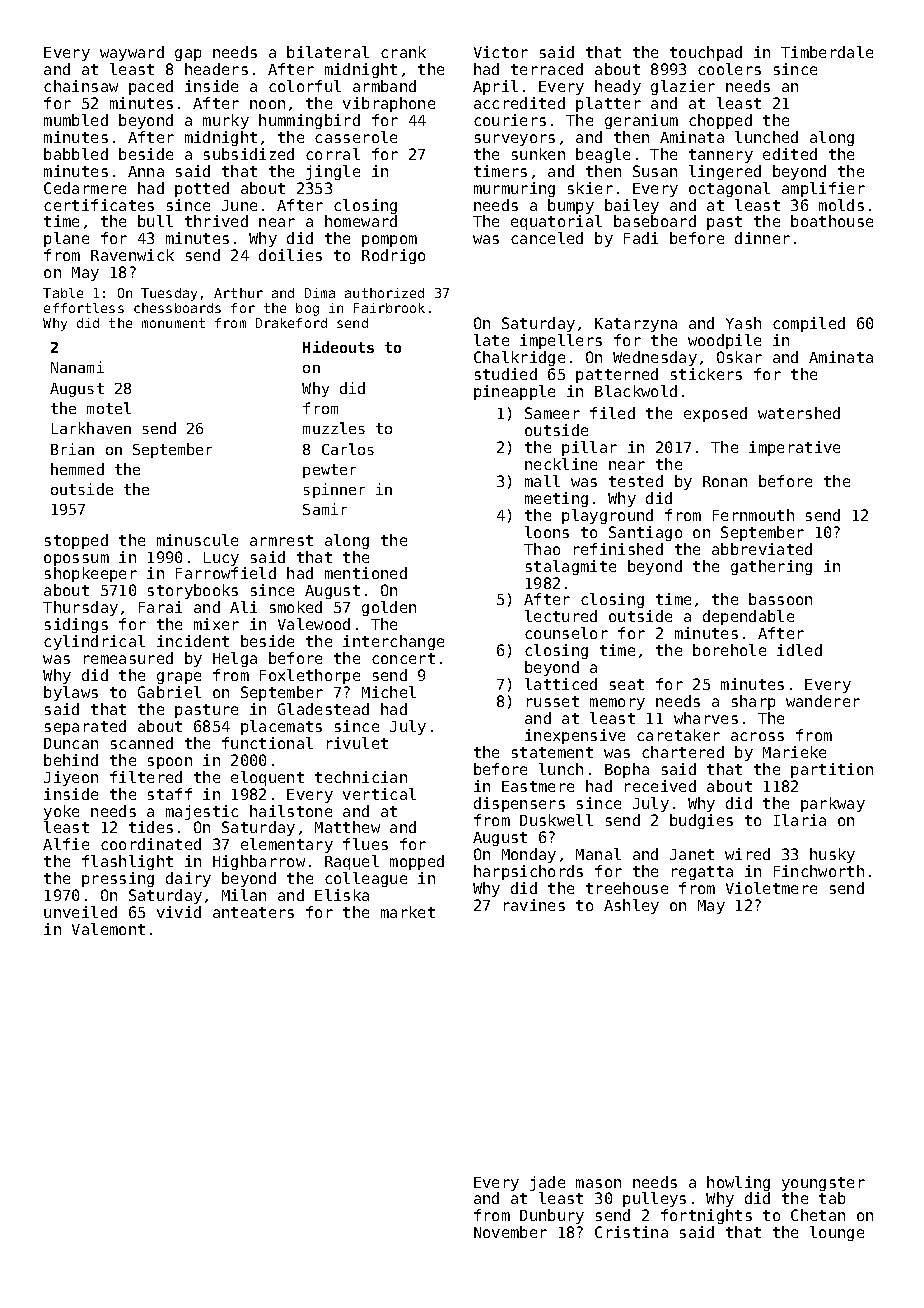  I want to click on paced, so click(151, 87).
